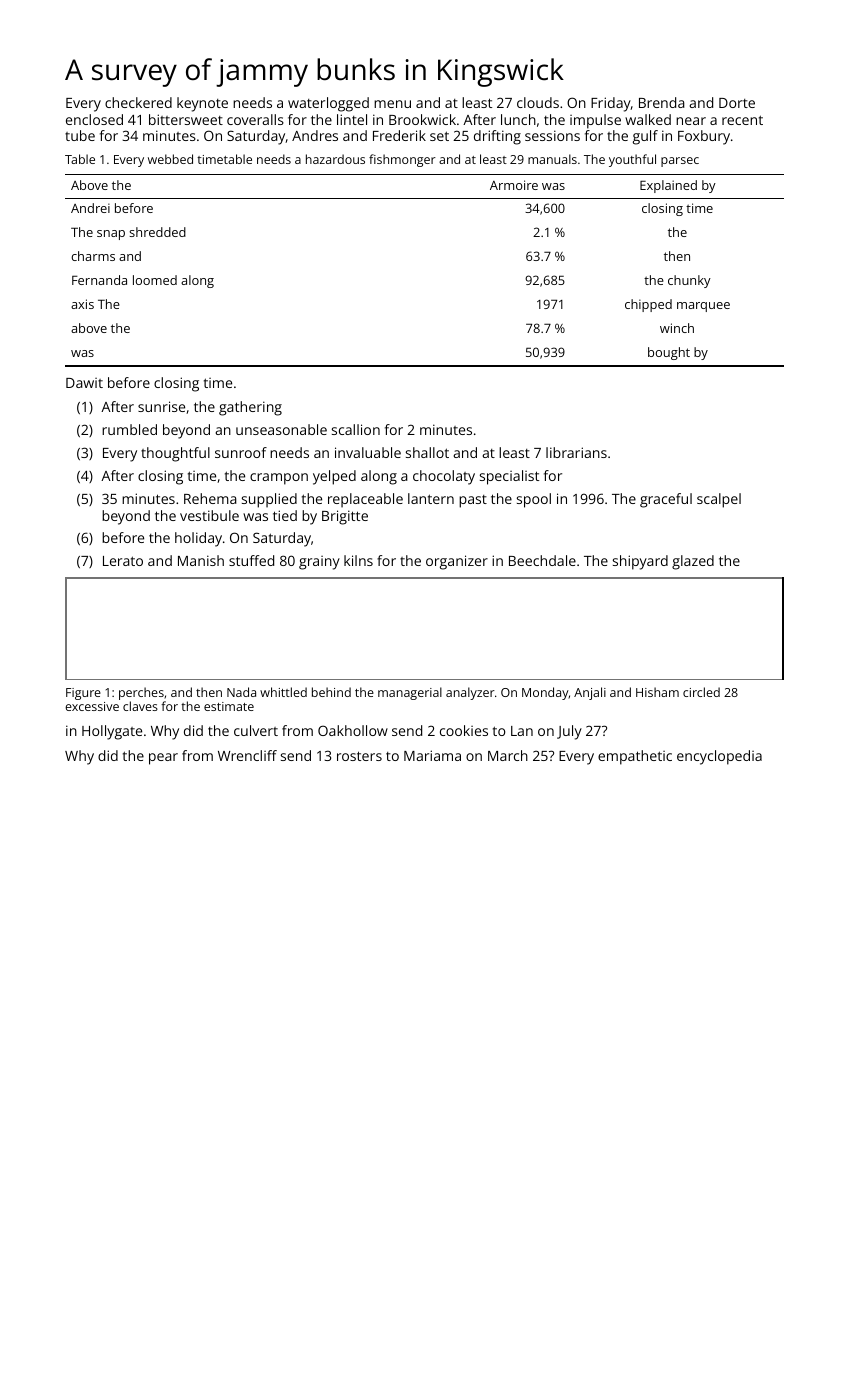 The width and height of the screenshot is (849, 1400). Describe the element at coordinates (431, 498) in the screenshot. I see `lantern` at that location.
